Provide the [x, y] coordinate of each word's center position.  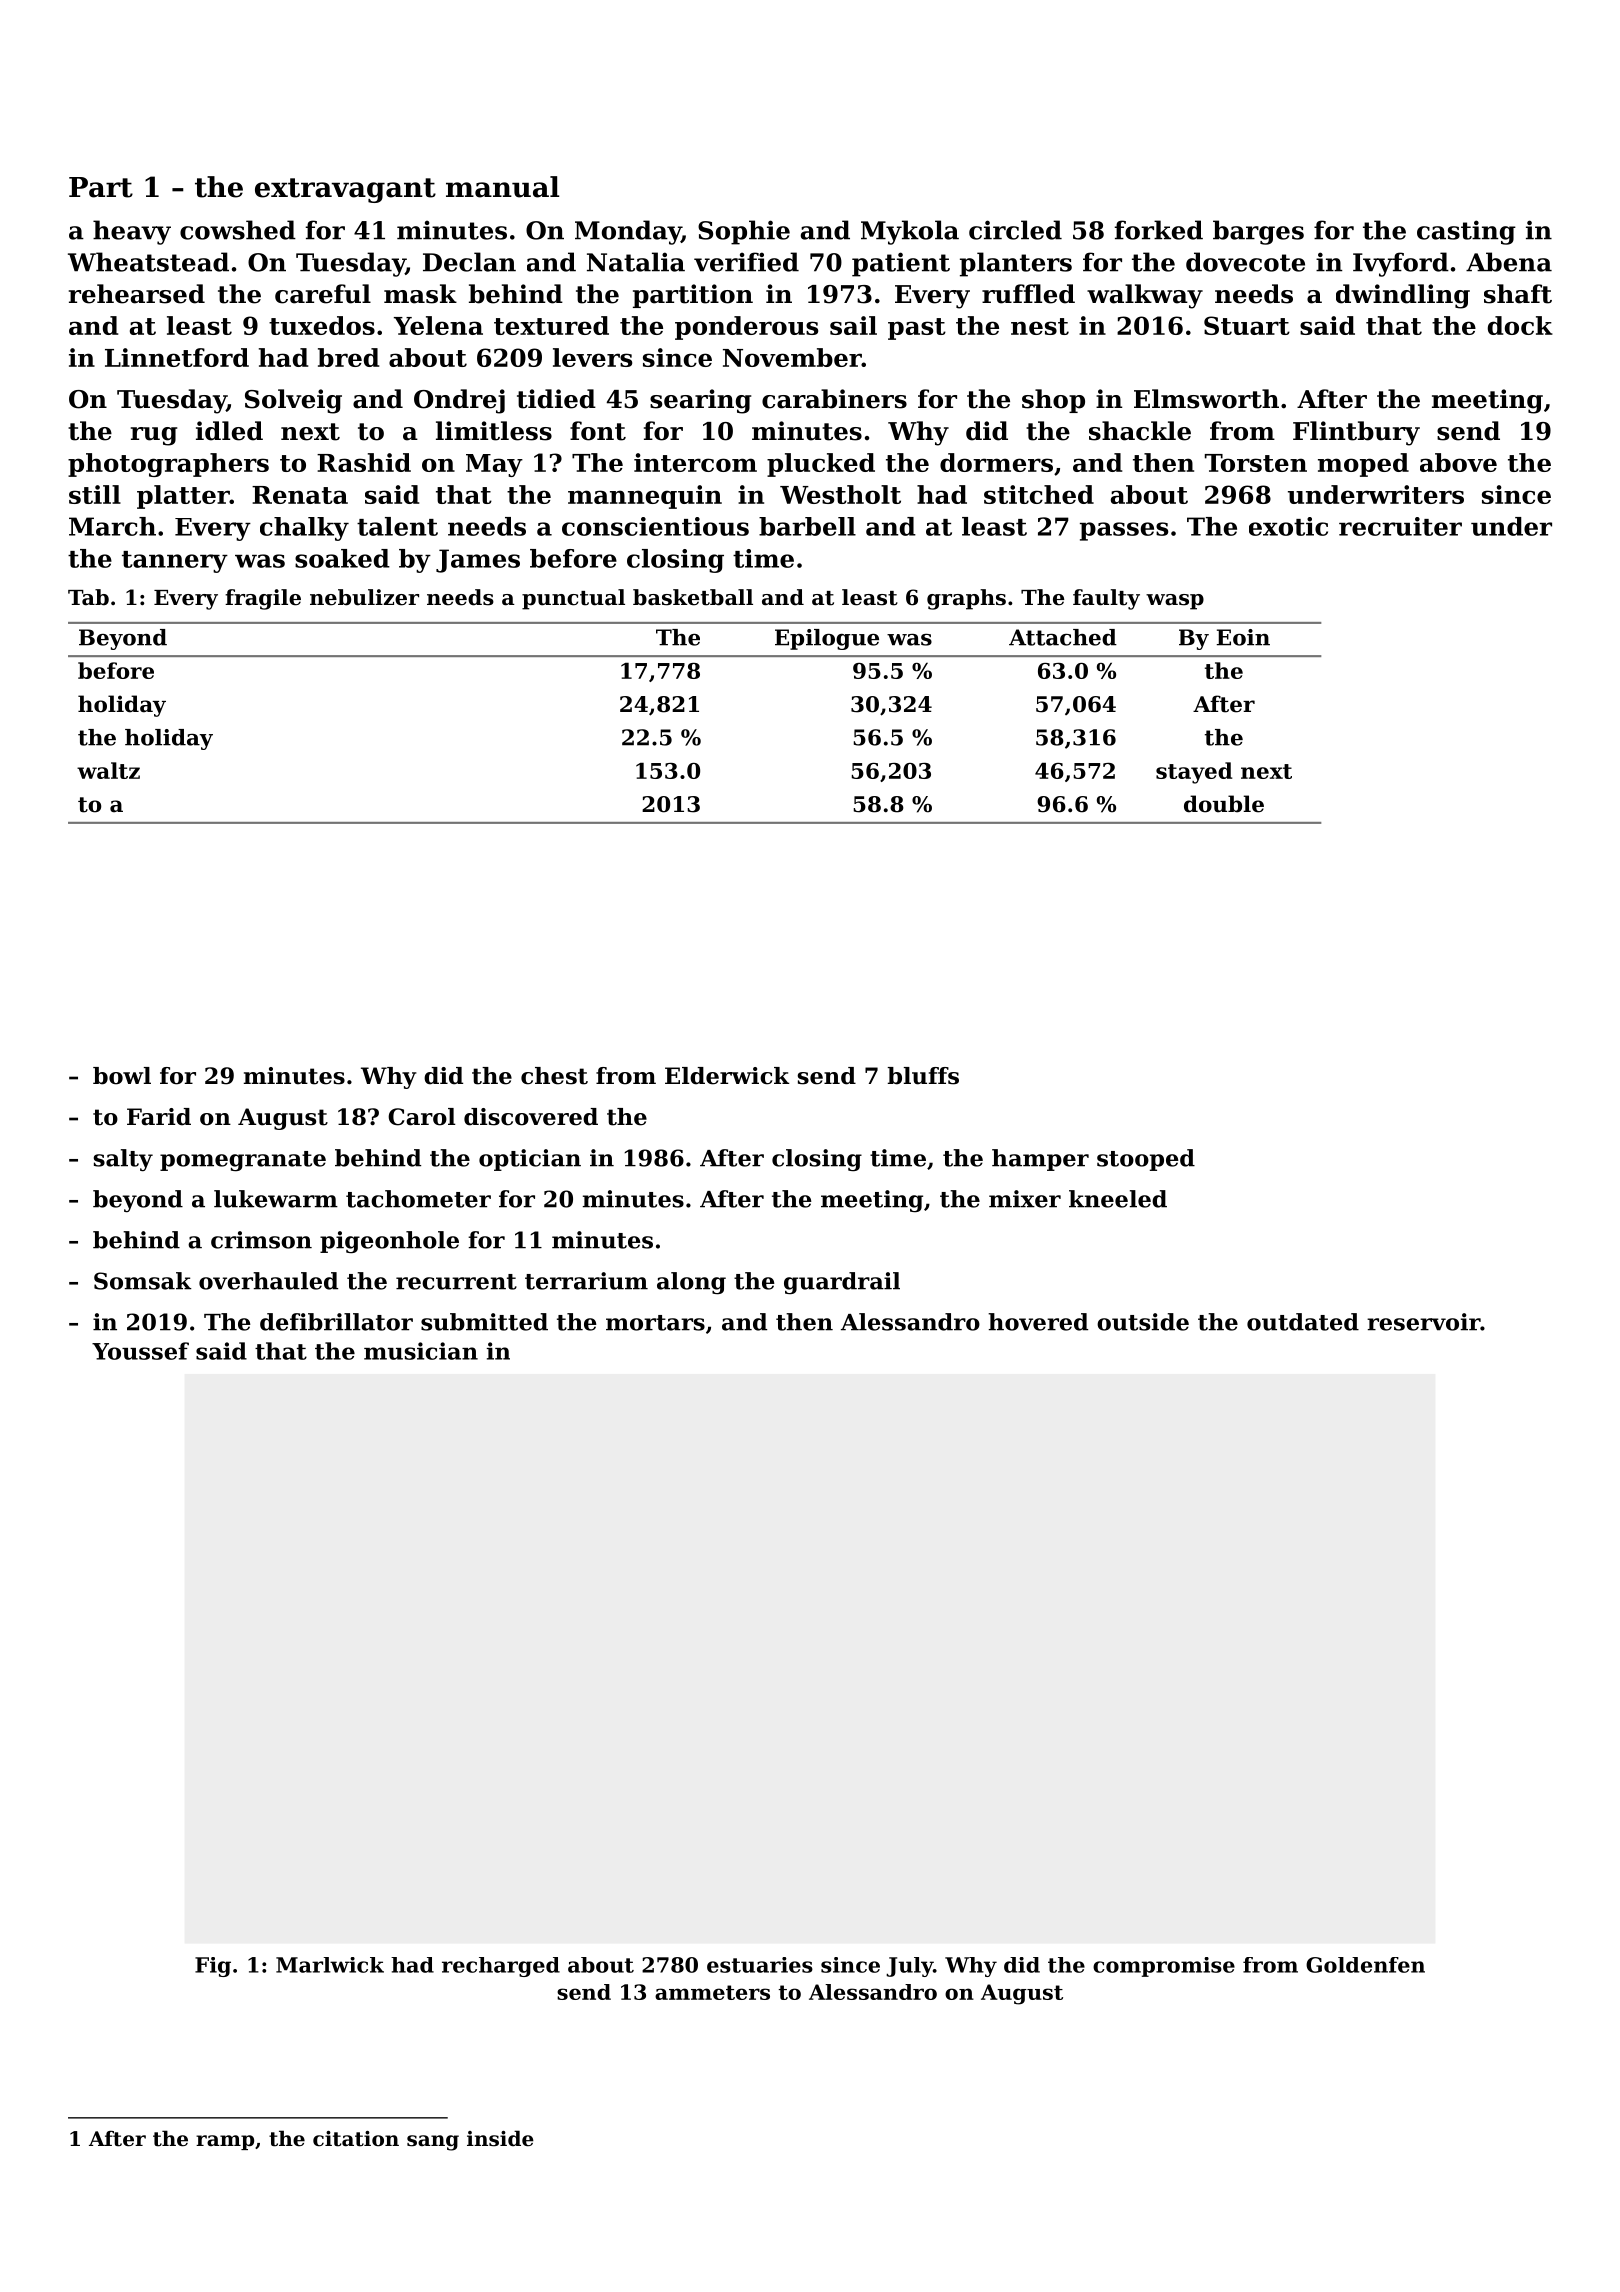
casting [1466, 232]
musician [421, 1351]
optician [530, 1160]
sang [433, 2143]
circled [1015, 230]
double [1224, 804]
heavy [132, 232]
